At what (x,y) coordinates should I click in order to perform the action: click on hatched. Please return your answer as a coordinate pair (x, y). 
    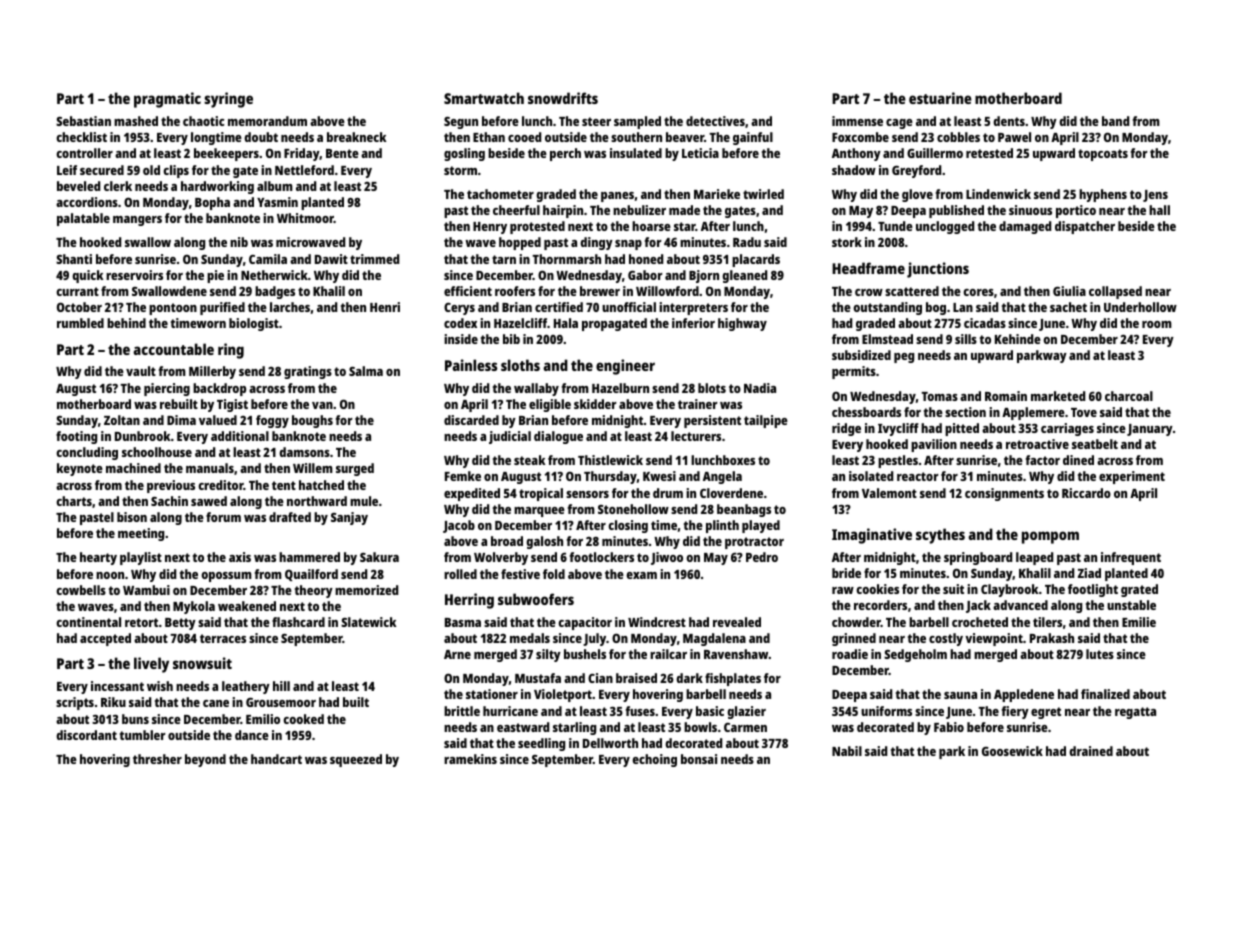
    Looking at the image, I should click on (321, 485).
